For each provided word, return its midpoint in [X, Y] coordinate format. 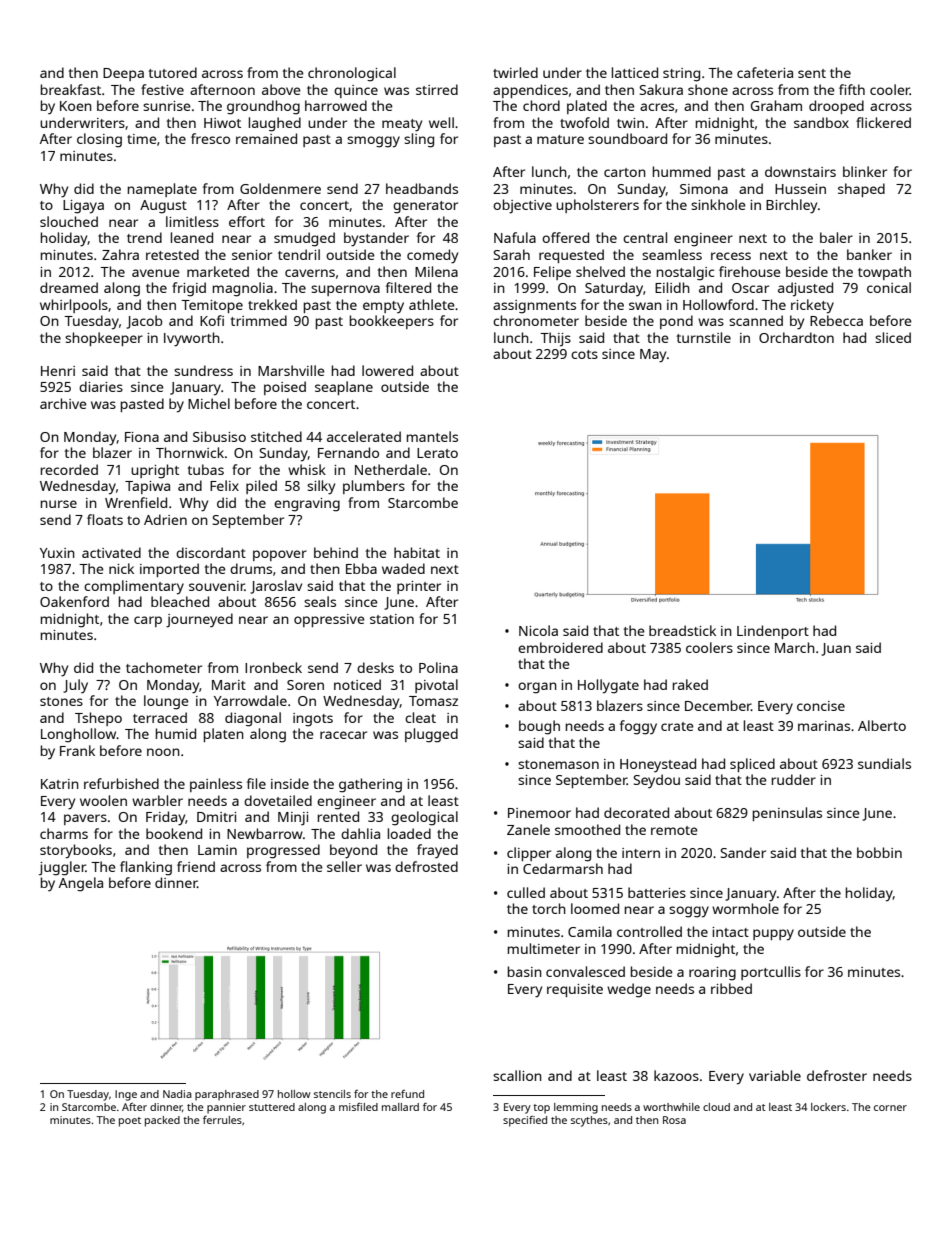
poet [130, 1122]
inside [290, 783]
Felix [224, 485]
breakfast [71, 89]
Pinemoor [539, 813]
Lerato [437, 453]
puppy [773, 935]
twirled [515, 72]
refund [407, 1094]
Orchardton [796, 337]
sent [812, 73]
